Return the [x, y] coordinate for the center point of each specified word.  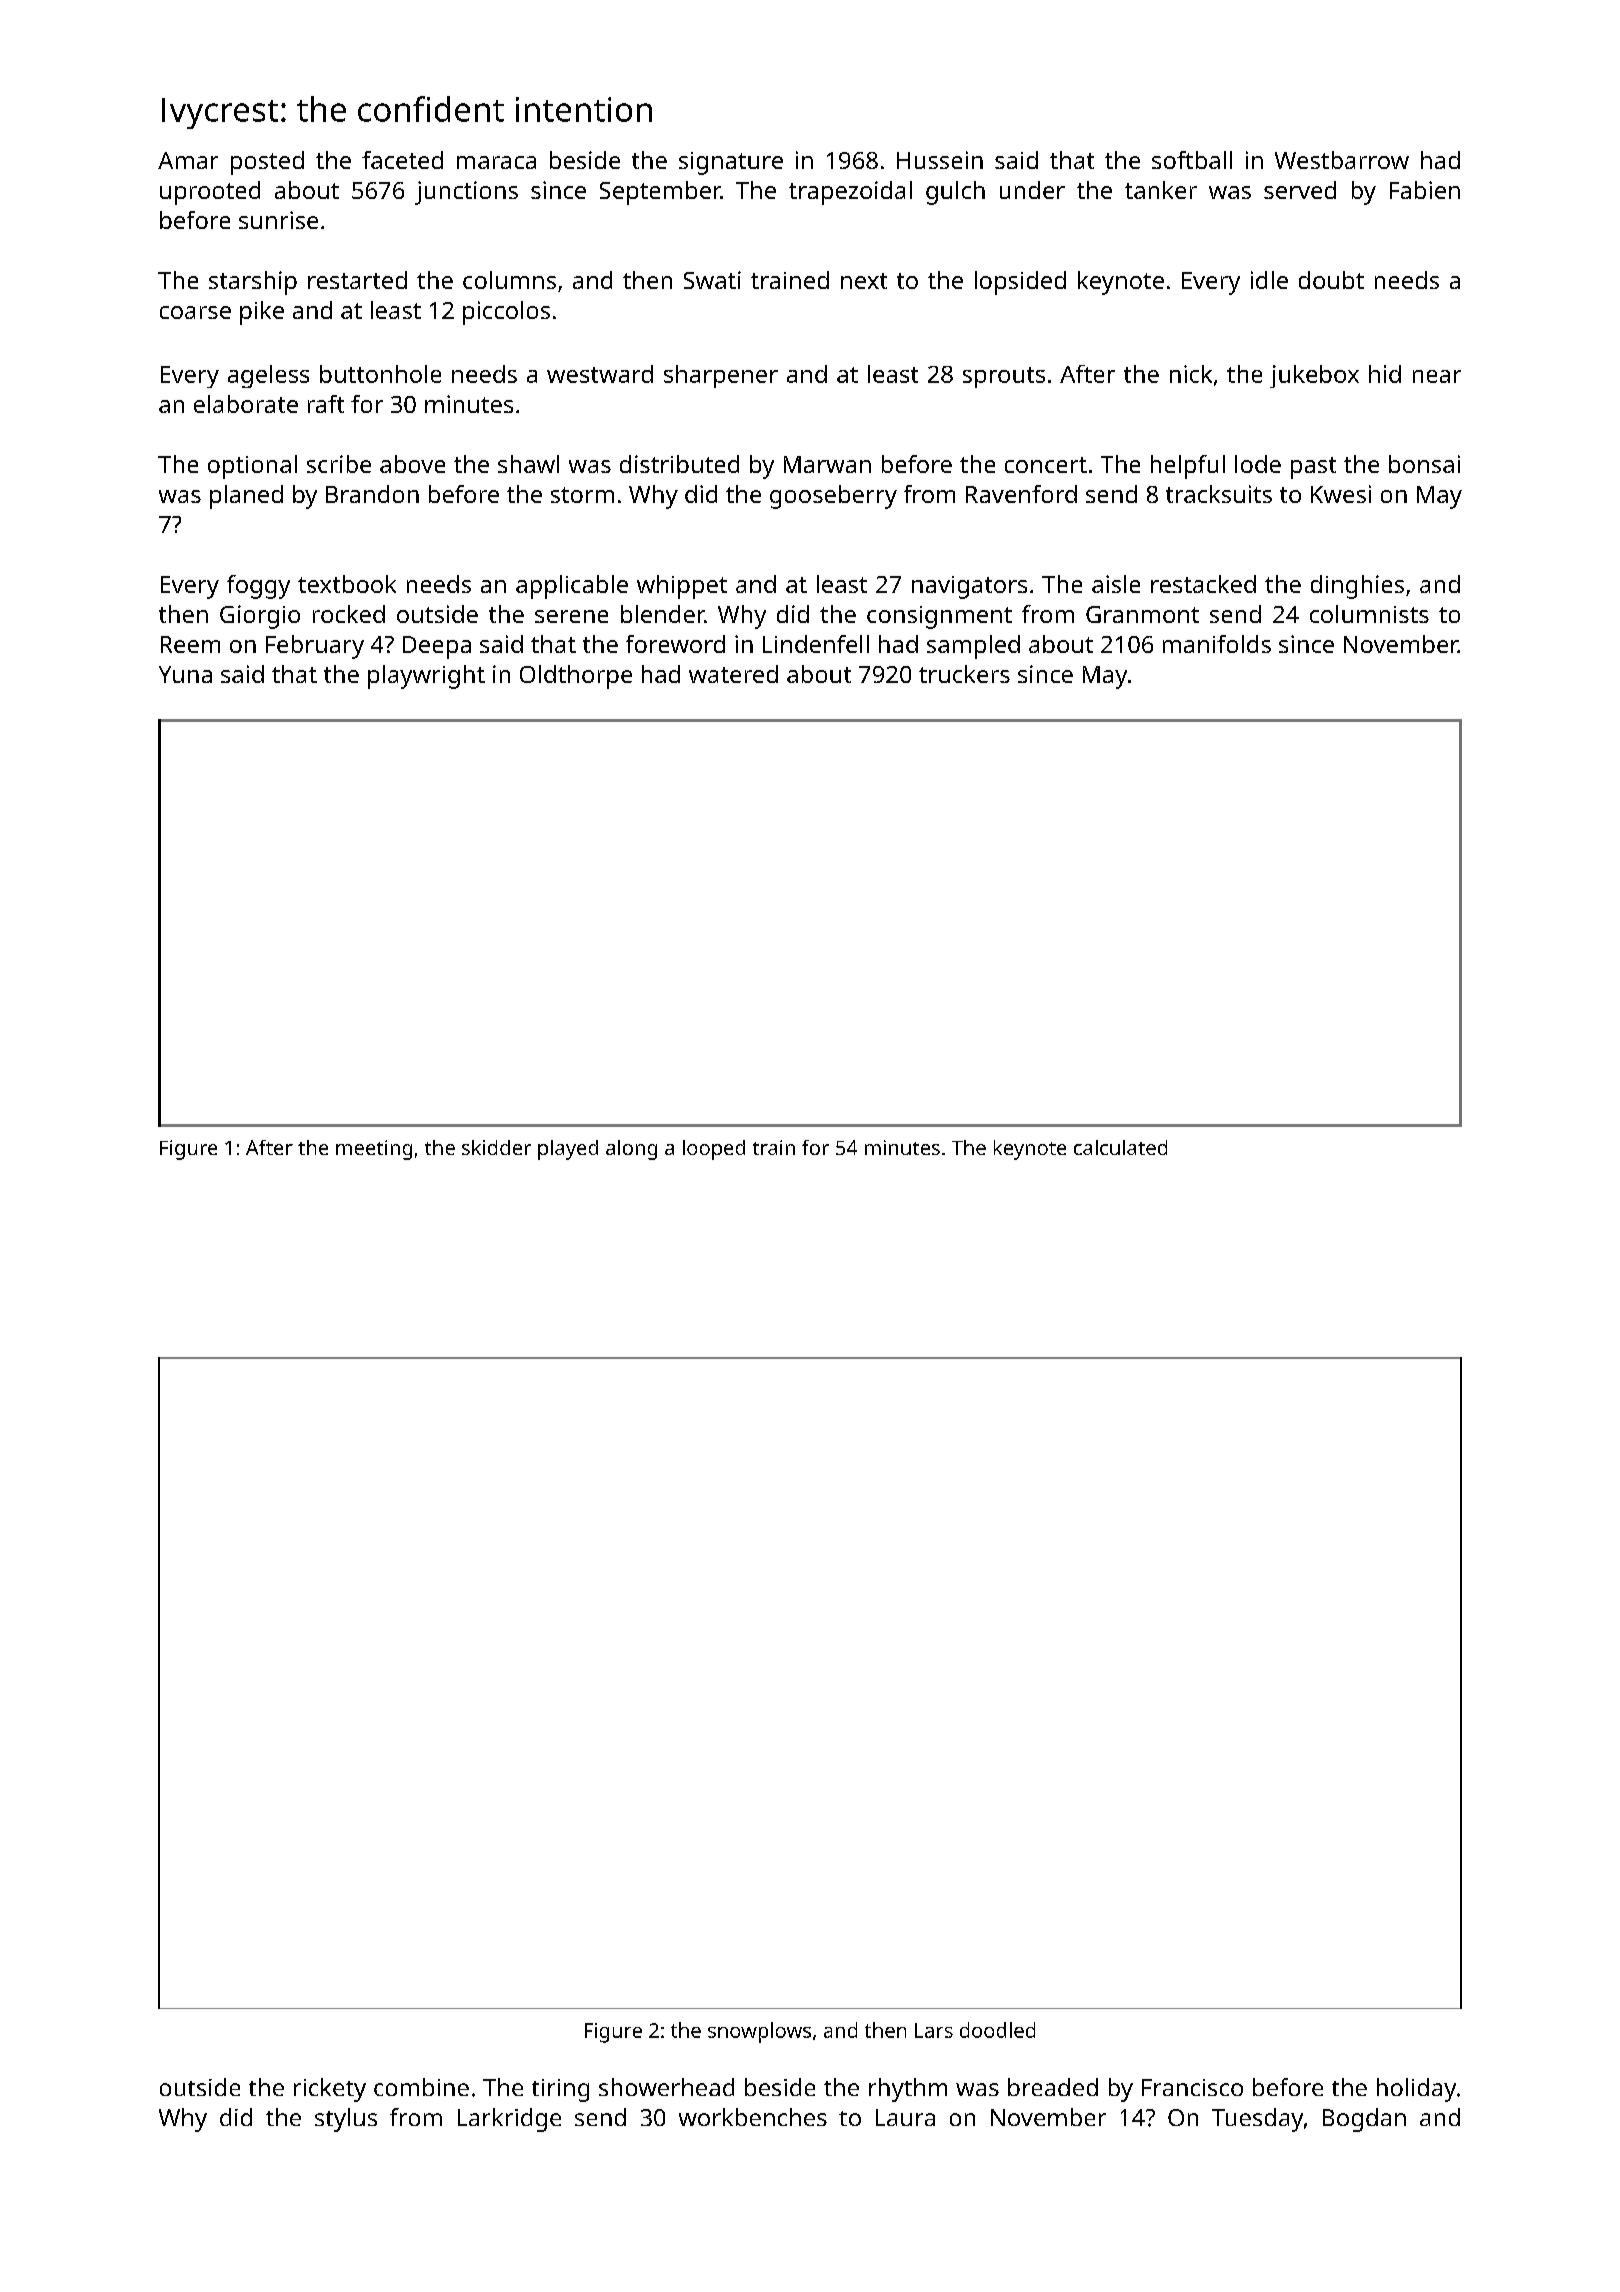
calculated [1120, 1147]
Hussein [940, 160]
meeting [374, 1150]
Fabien [1425, 190]
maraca [496, 162]
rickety [330, 2090]
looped [714, 1150]
